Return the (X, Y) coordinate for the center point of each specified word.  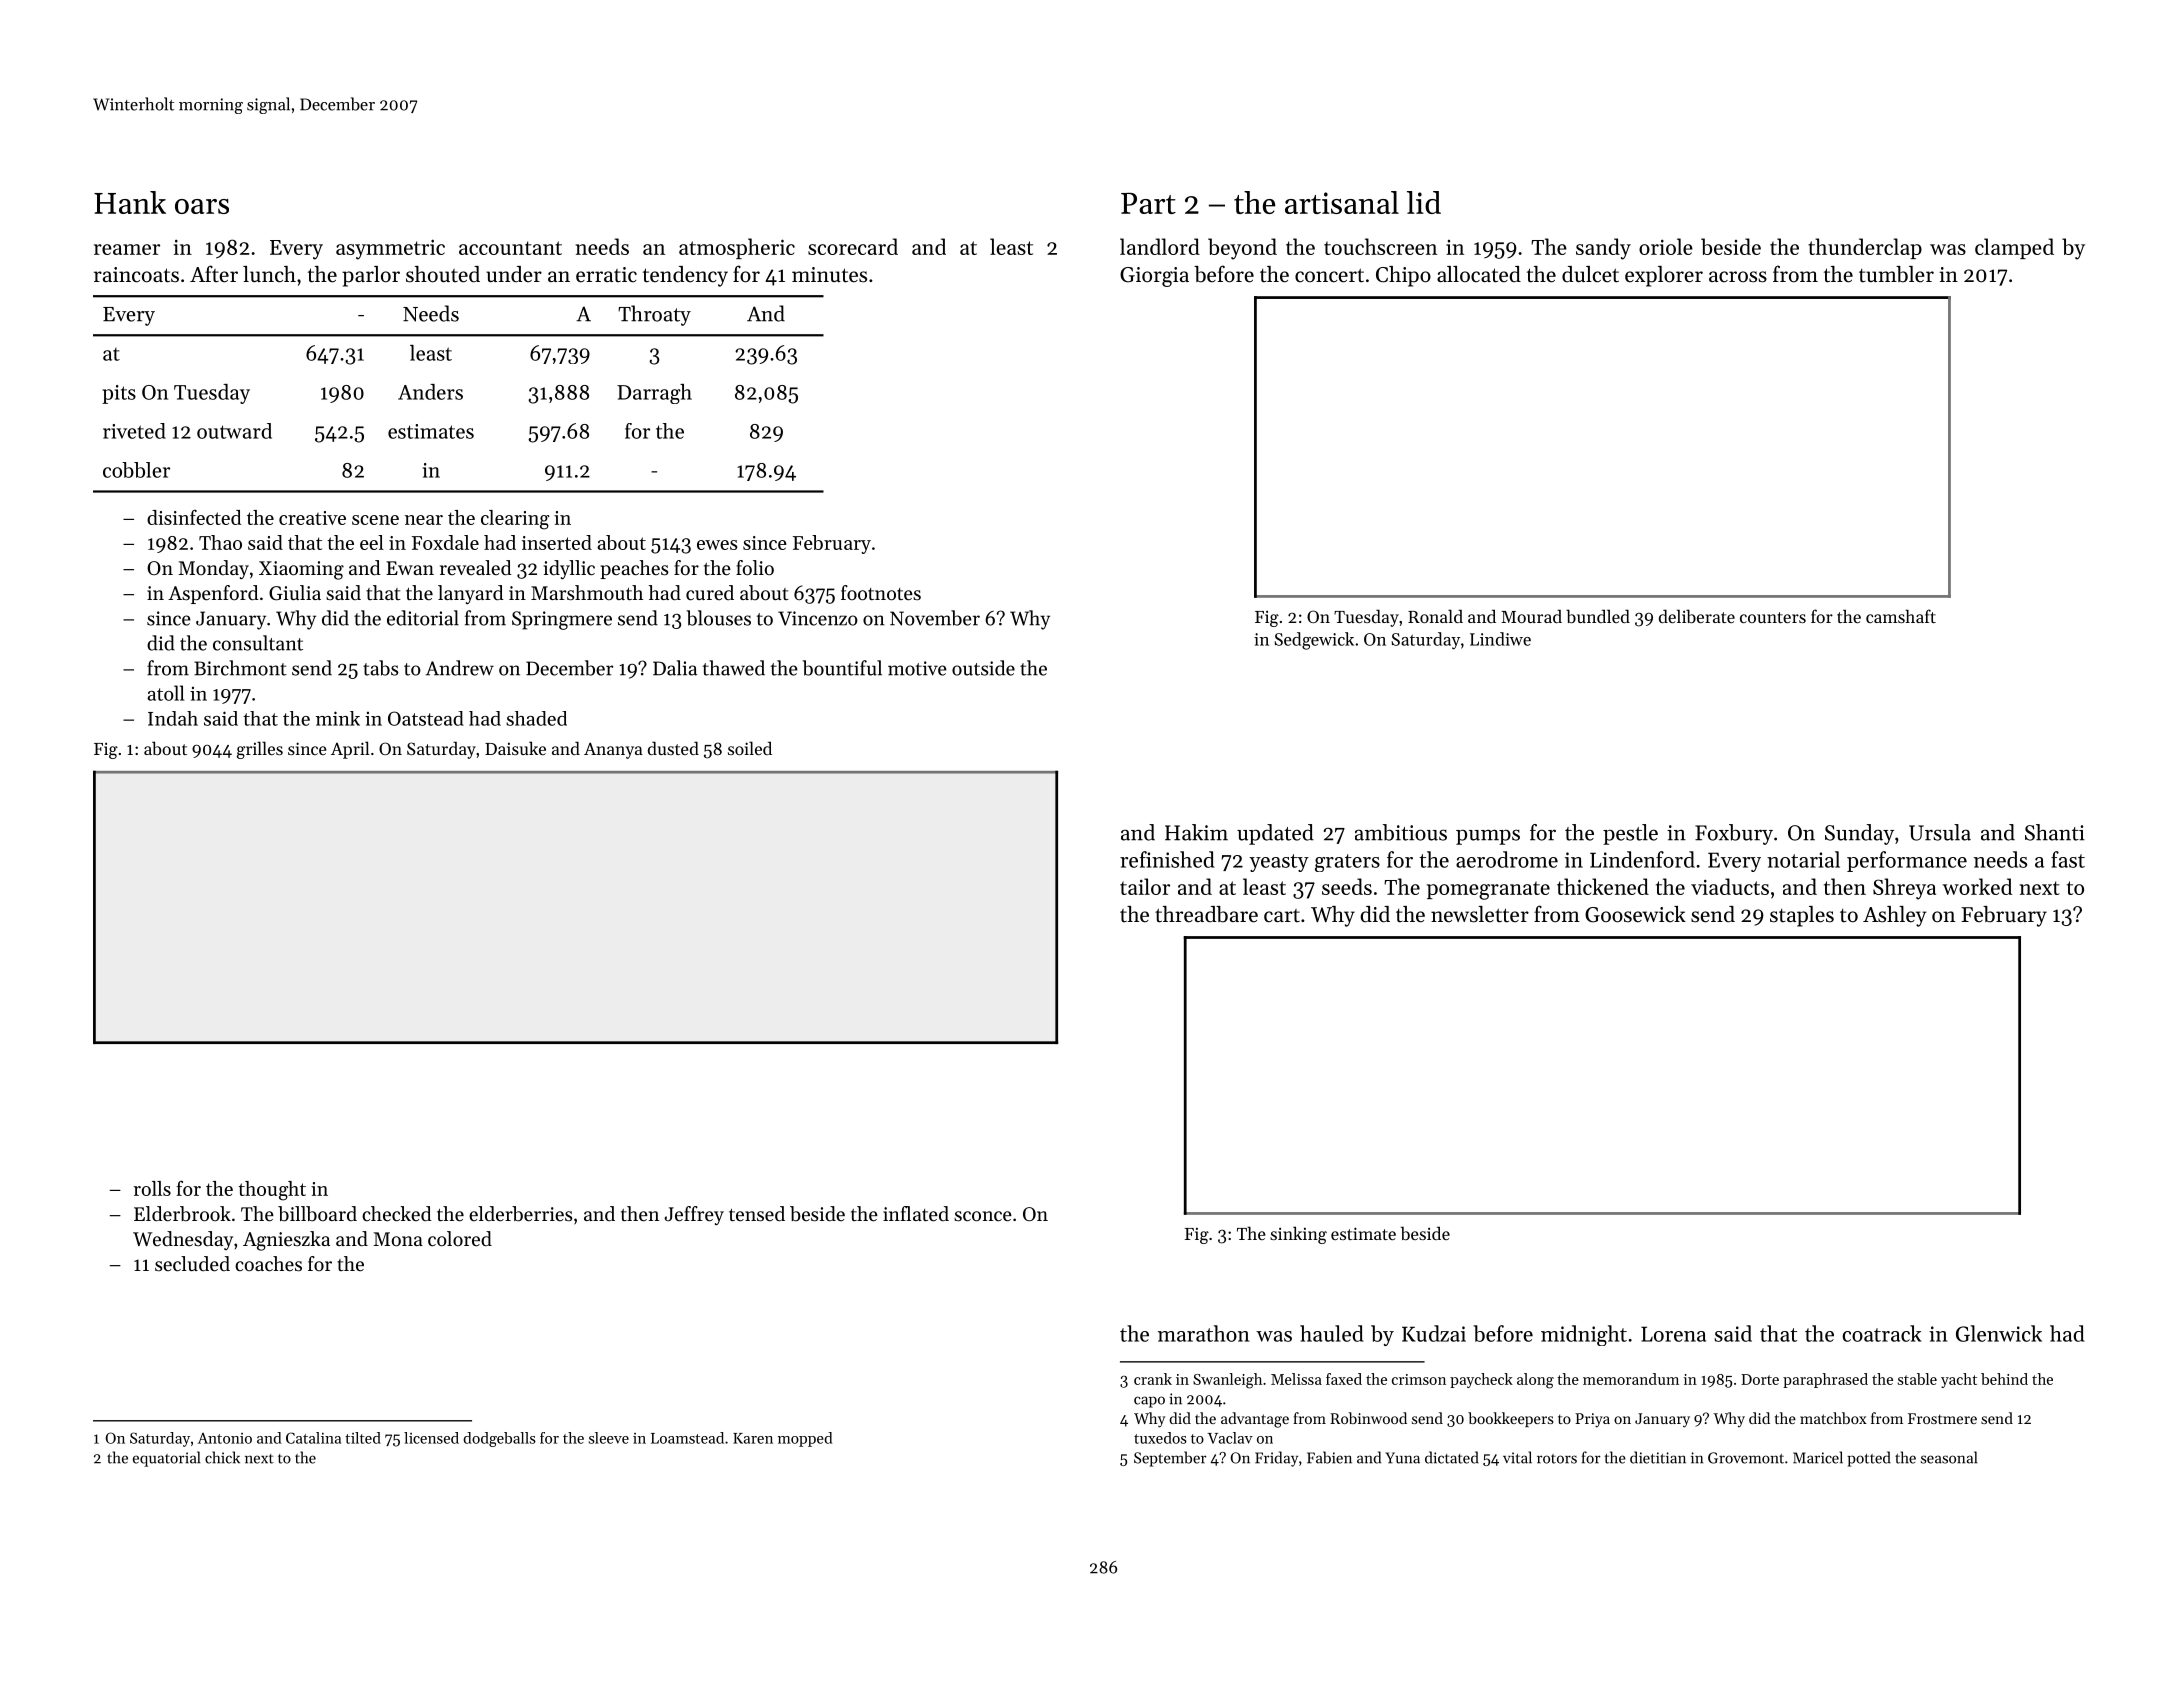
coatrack (1881, 1333)
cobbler (136, 470)
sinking (1298, 1235)
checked (397, 1214)
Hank (130, 202)
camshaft (1901, 616)
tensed (757, 1214)
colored (460, 1239)
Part (1148, 203)
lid (1424, 202)
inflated (916, 1214)
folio (755, 567)
